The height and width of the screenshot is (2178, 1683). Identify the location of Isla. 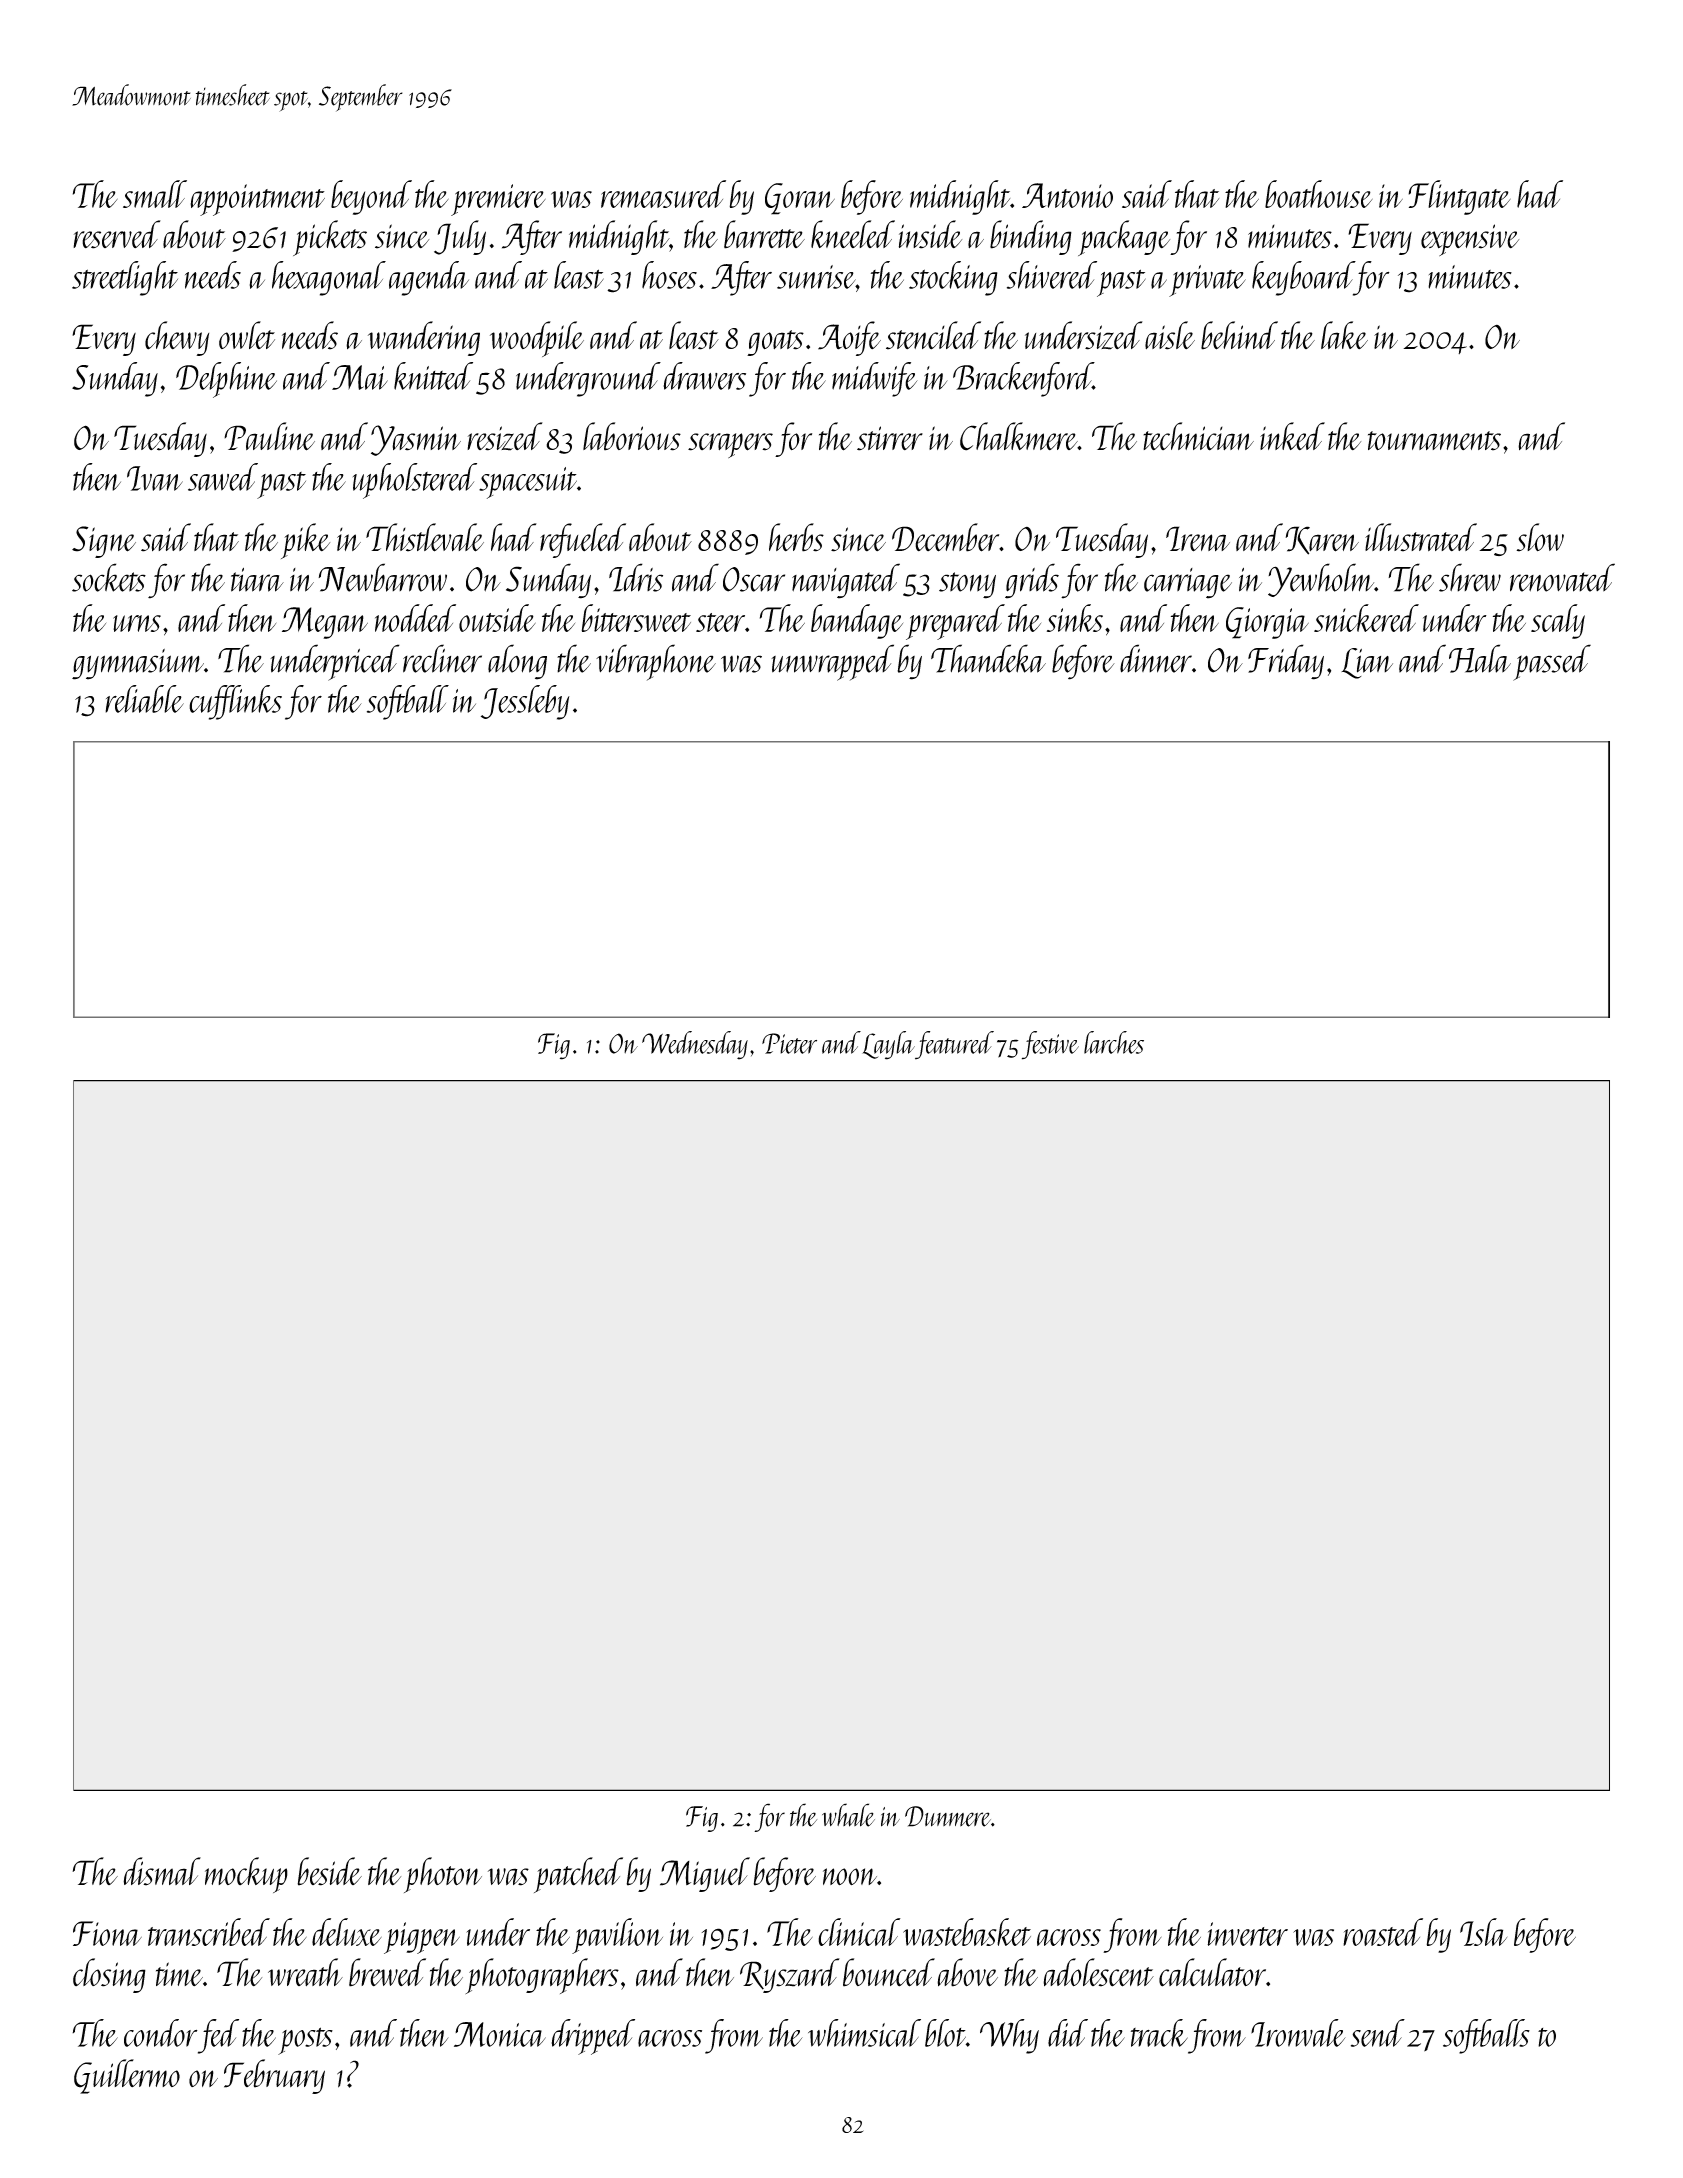
(1483, 1932).
